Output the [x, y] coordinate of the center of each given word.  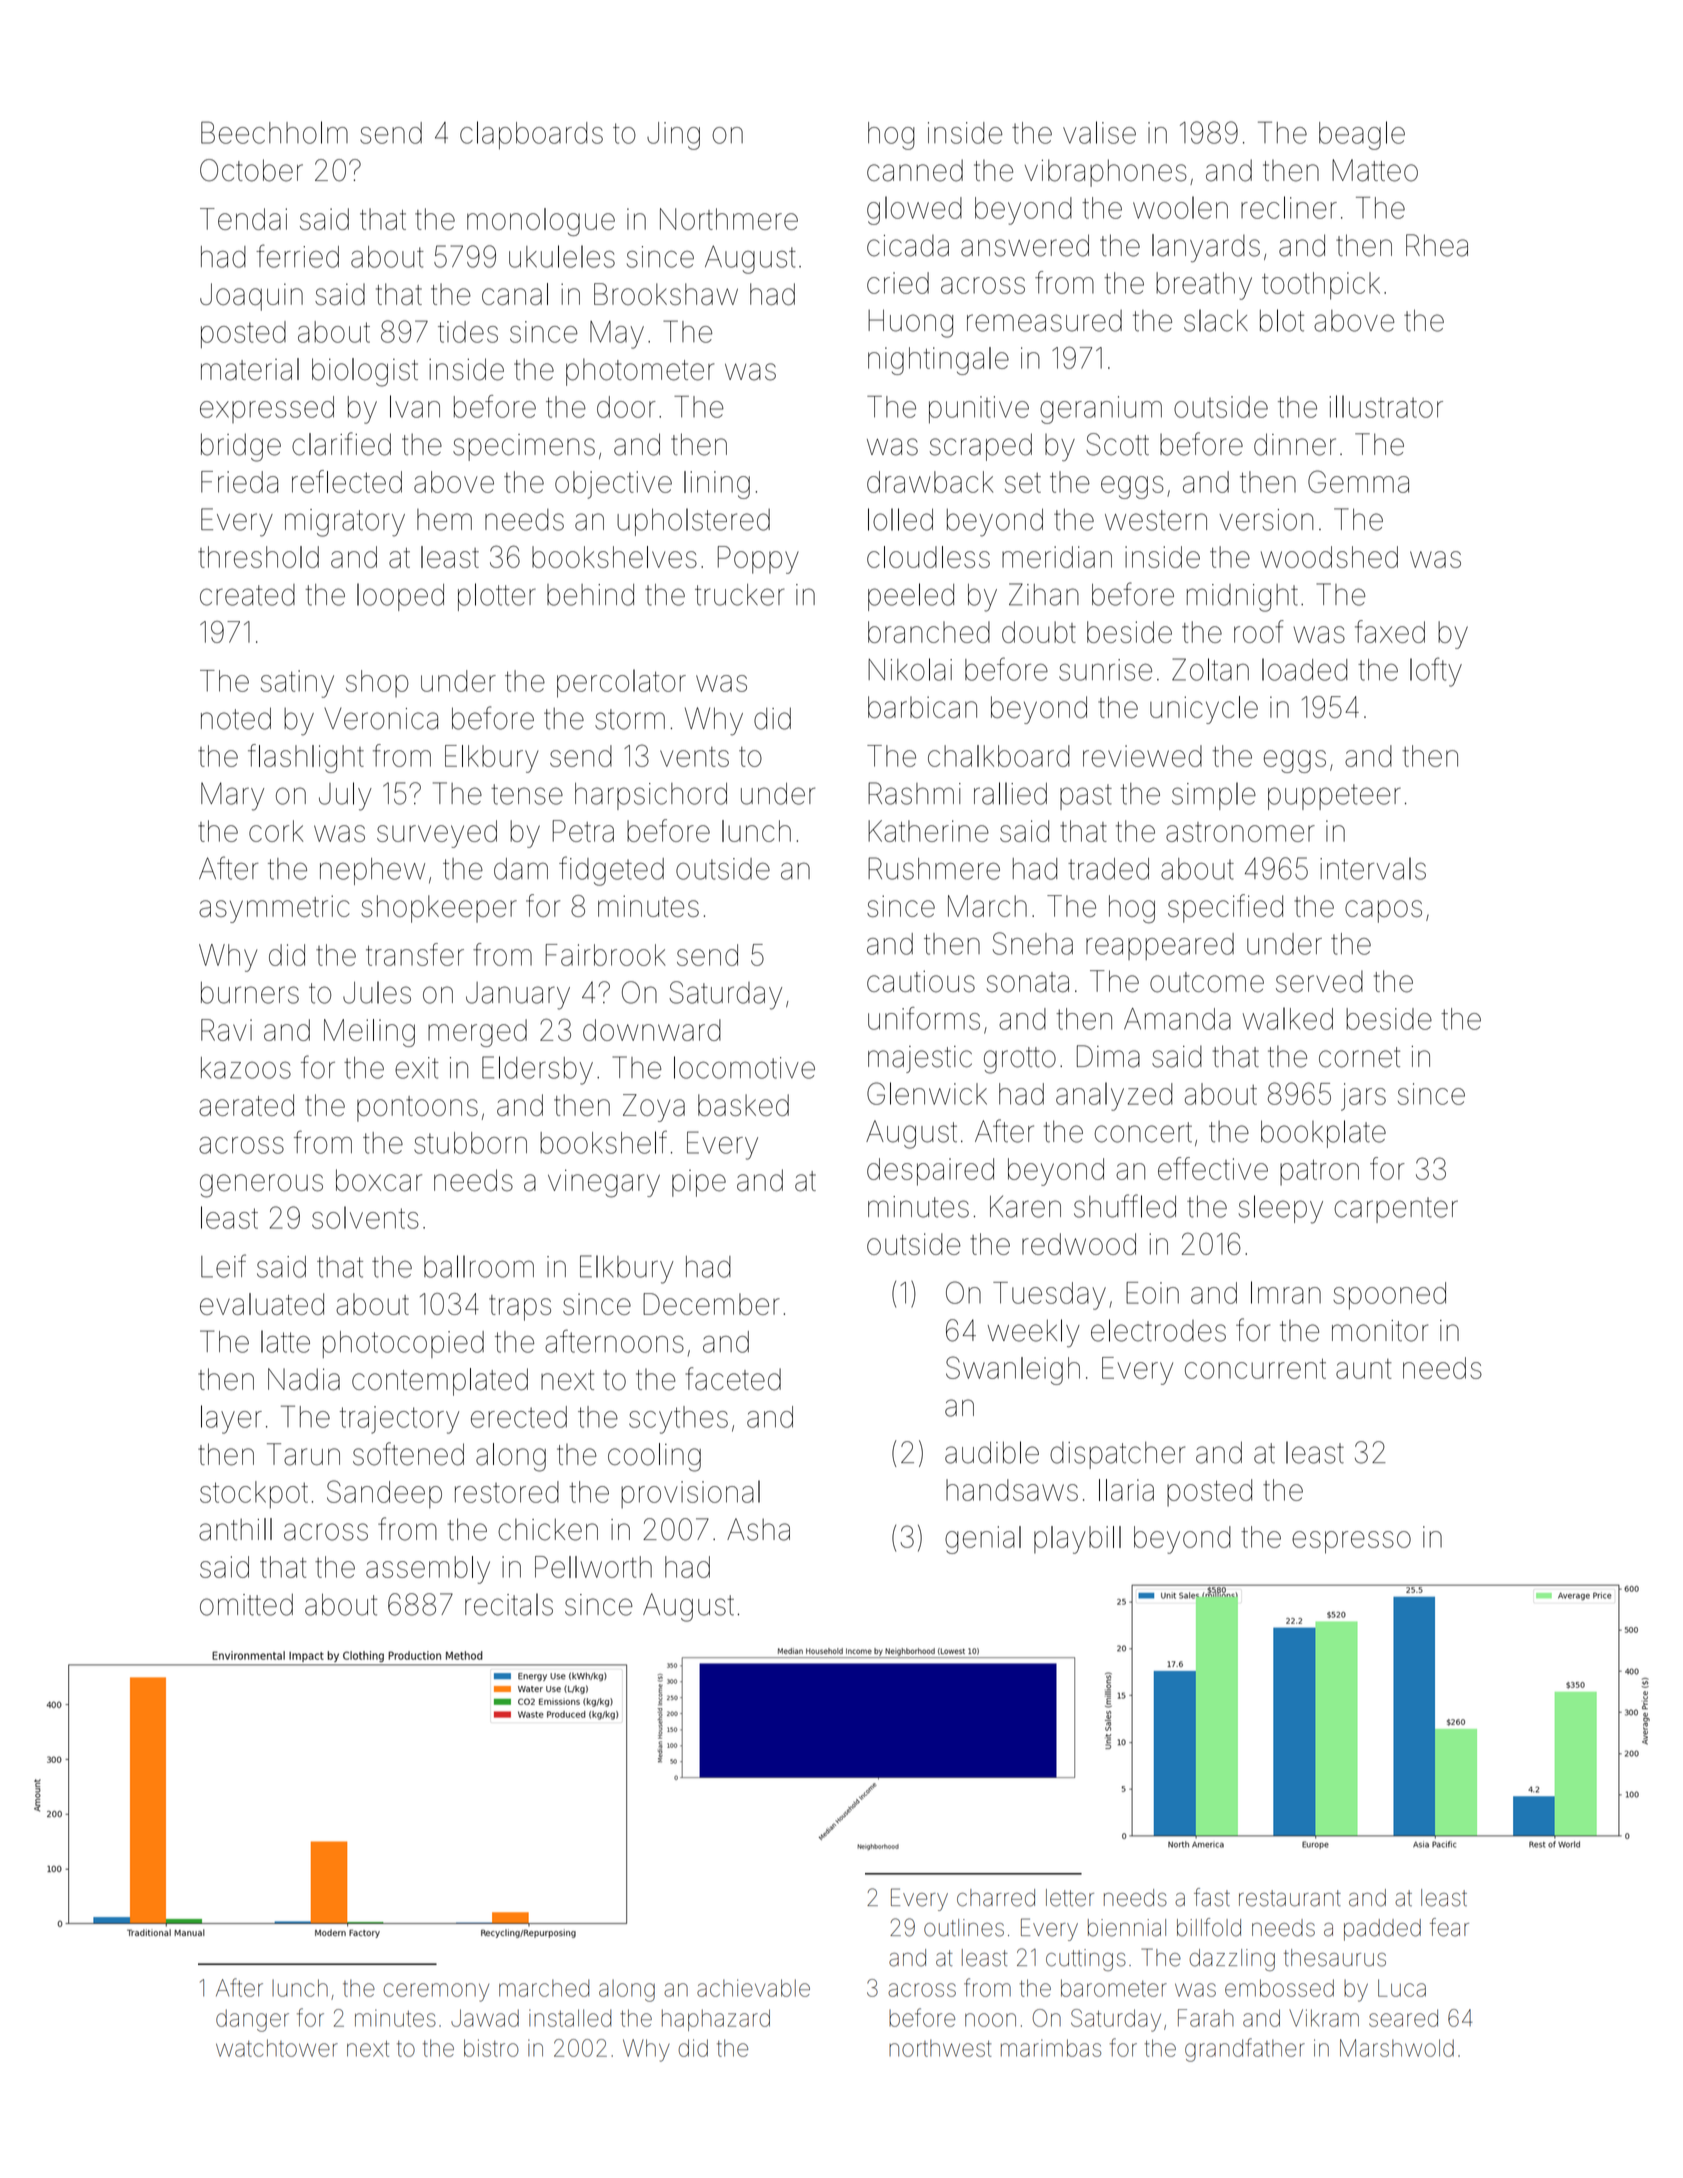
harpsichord [651, 796]
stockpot [254, 1495]
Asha [758, 1529]
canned [915, 170]
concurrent [1255, 1368]
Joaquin [251, 297]
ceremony [436, 1992]
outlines [964, 1928]
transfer [415, 954]
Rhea [1437, 245]
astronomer [1240, 832]
